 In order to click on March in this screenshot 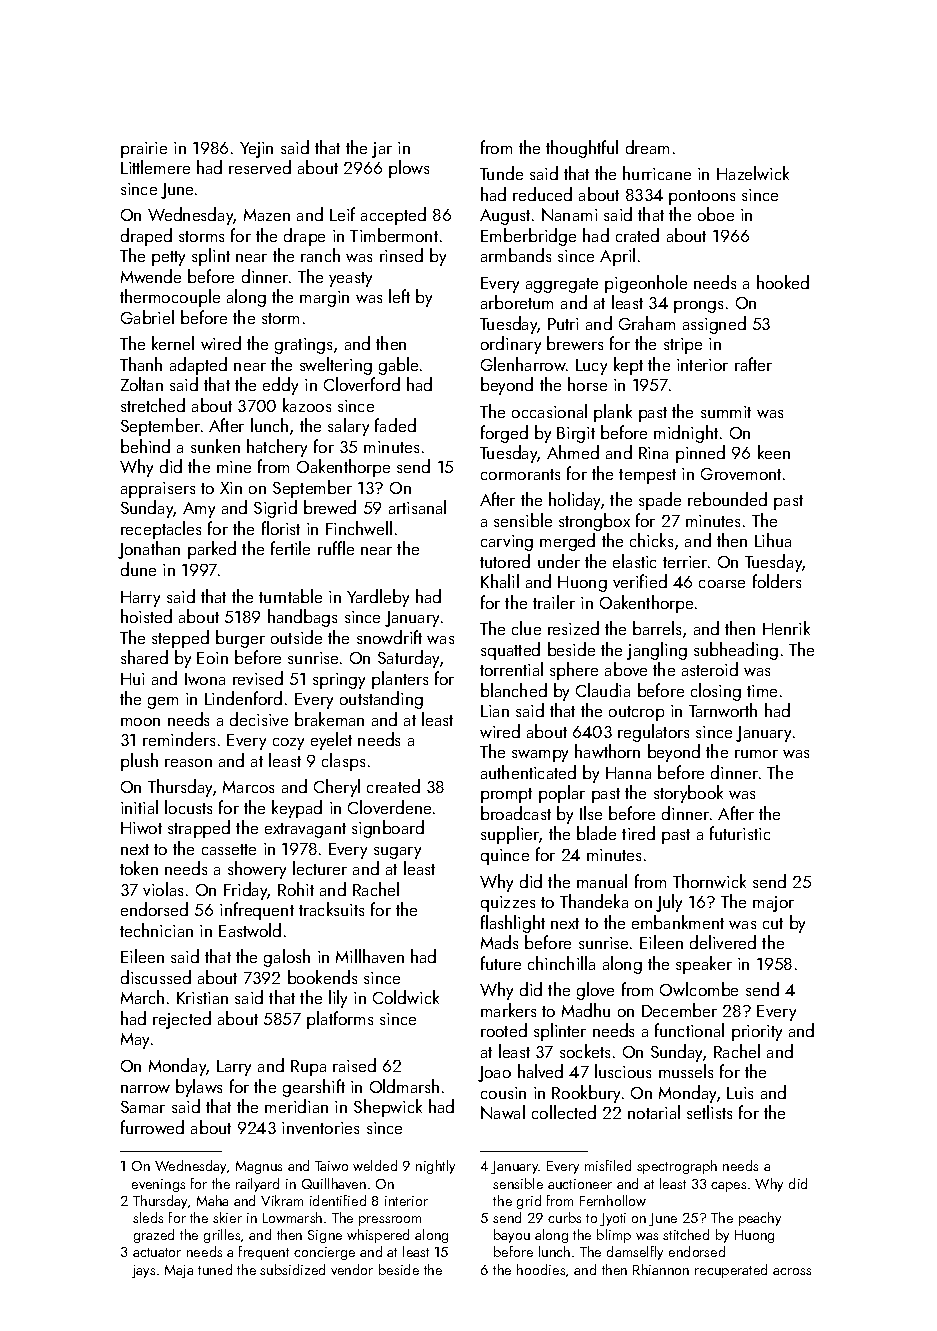, I will do `click(142, 997)`.
